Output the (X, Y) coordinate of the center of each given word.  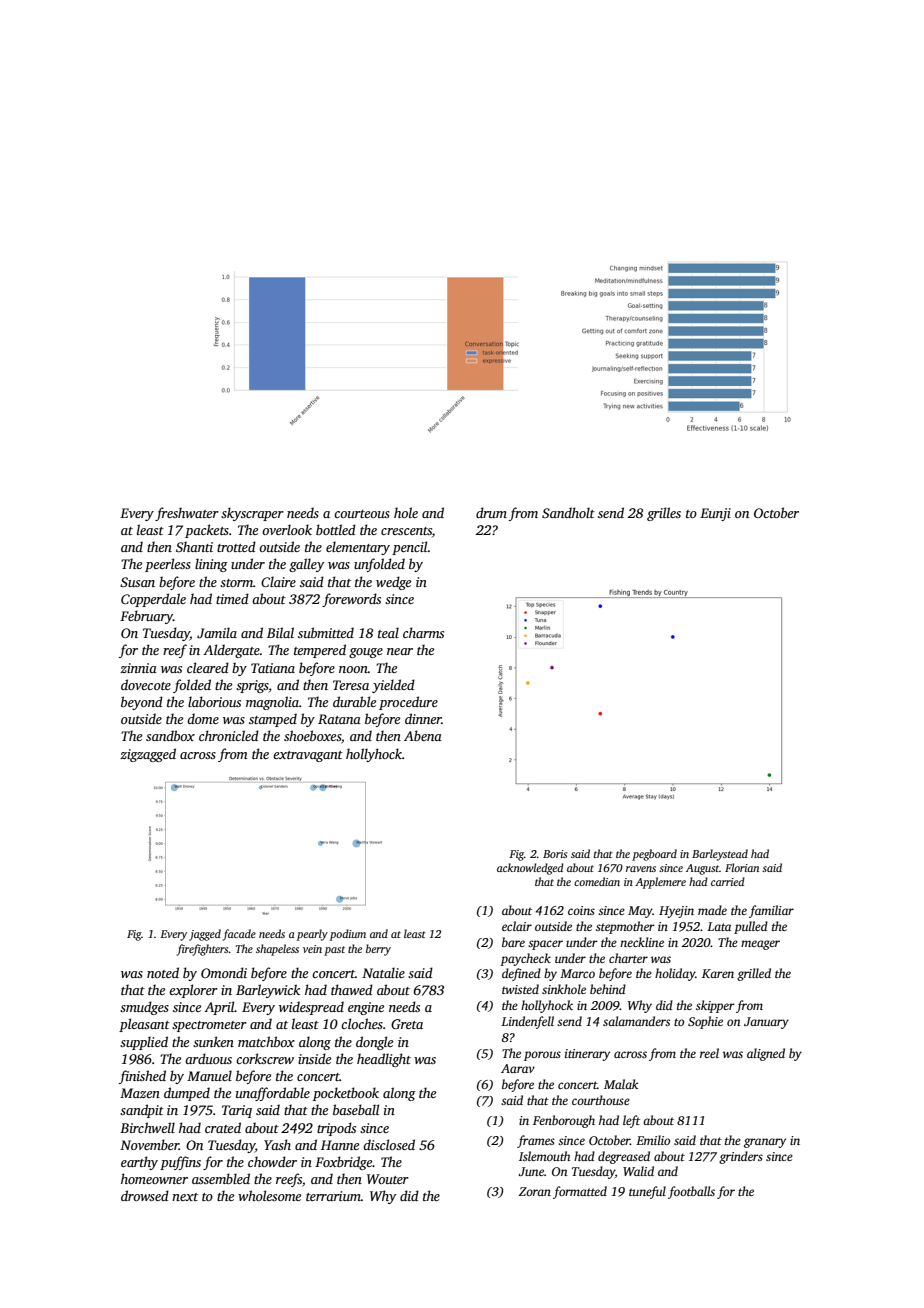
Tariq (237, 1111)
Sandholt (568, 512)
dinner (423, 718)
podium (348, 935)
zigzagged (148, 755)
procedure (408, 703)
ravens (641, 869)
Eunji (715, 514)
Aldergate (231, 651)
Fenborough (564, 1121)
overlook (287, 529)
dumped (187, 1094)
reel (709, 1053)
